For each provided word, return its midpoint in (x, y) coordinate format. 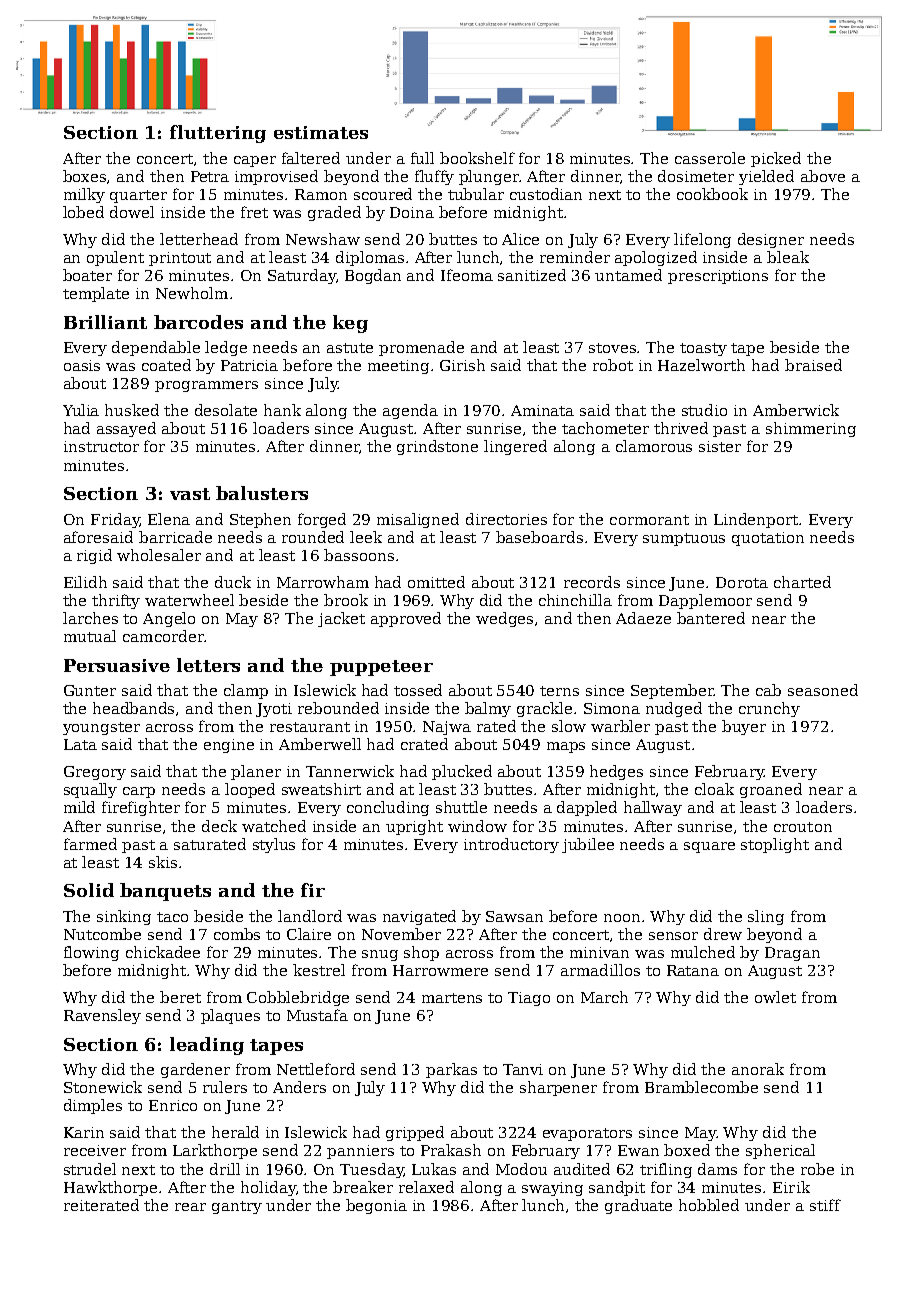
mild (79, 807)
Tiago (529, 999)
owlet (775, 997)
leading (207, 1046)
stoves (613, 348)
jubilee (588, 845)
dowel (132, 212)
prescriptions (718, 277)
